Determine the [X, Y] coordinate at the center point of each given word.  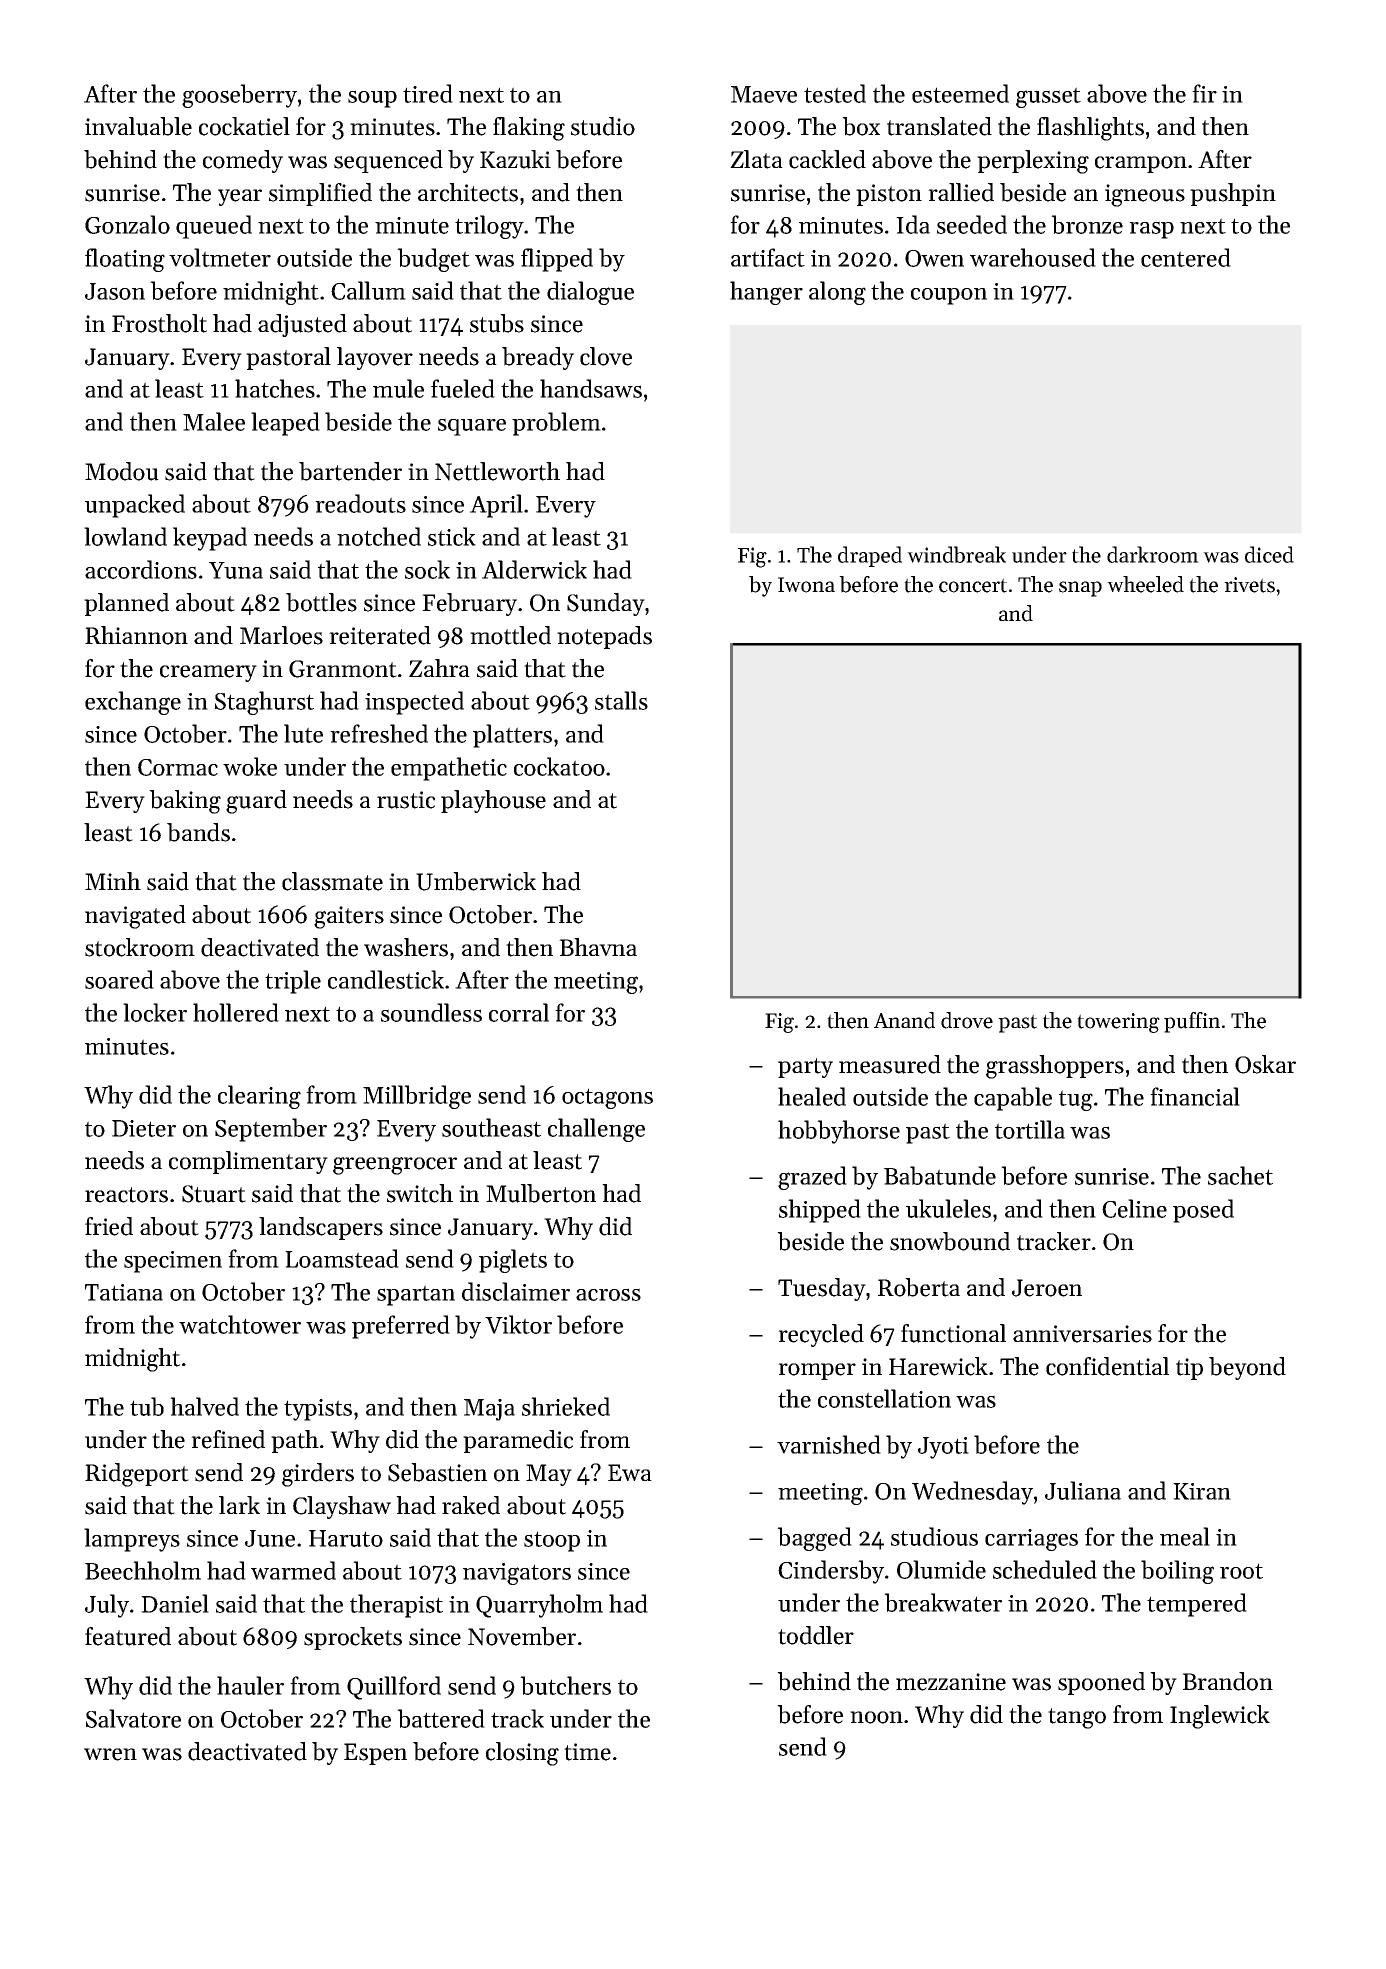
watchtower [240, 1324]
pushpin [1233, 194]
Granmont [343, 669]
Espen [375, 1754]
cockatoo [559, 766]
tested [835, 93]
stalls [621, 700]
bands [198, 832]
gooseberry [239, 96]
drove [967, 1020]
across [608, 1294]
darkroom [1153, 554]
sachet [1240, 1175]
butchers [565, 1685]
